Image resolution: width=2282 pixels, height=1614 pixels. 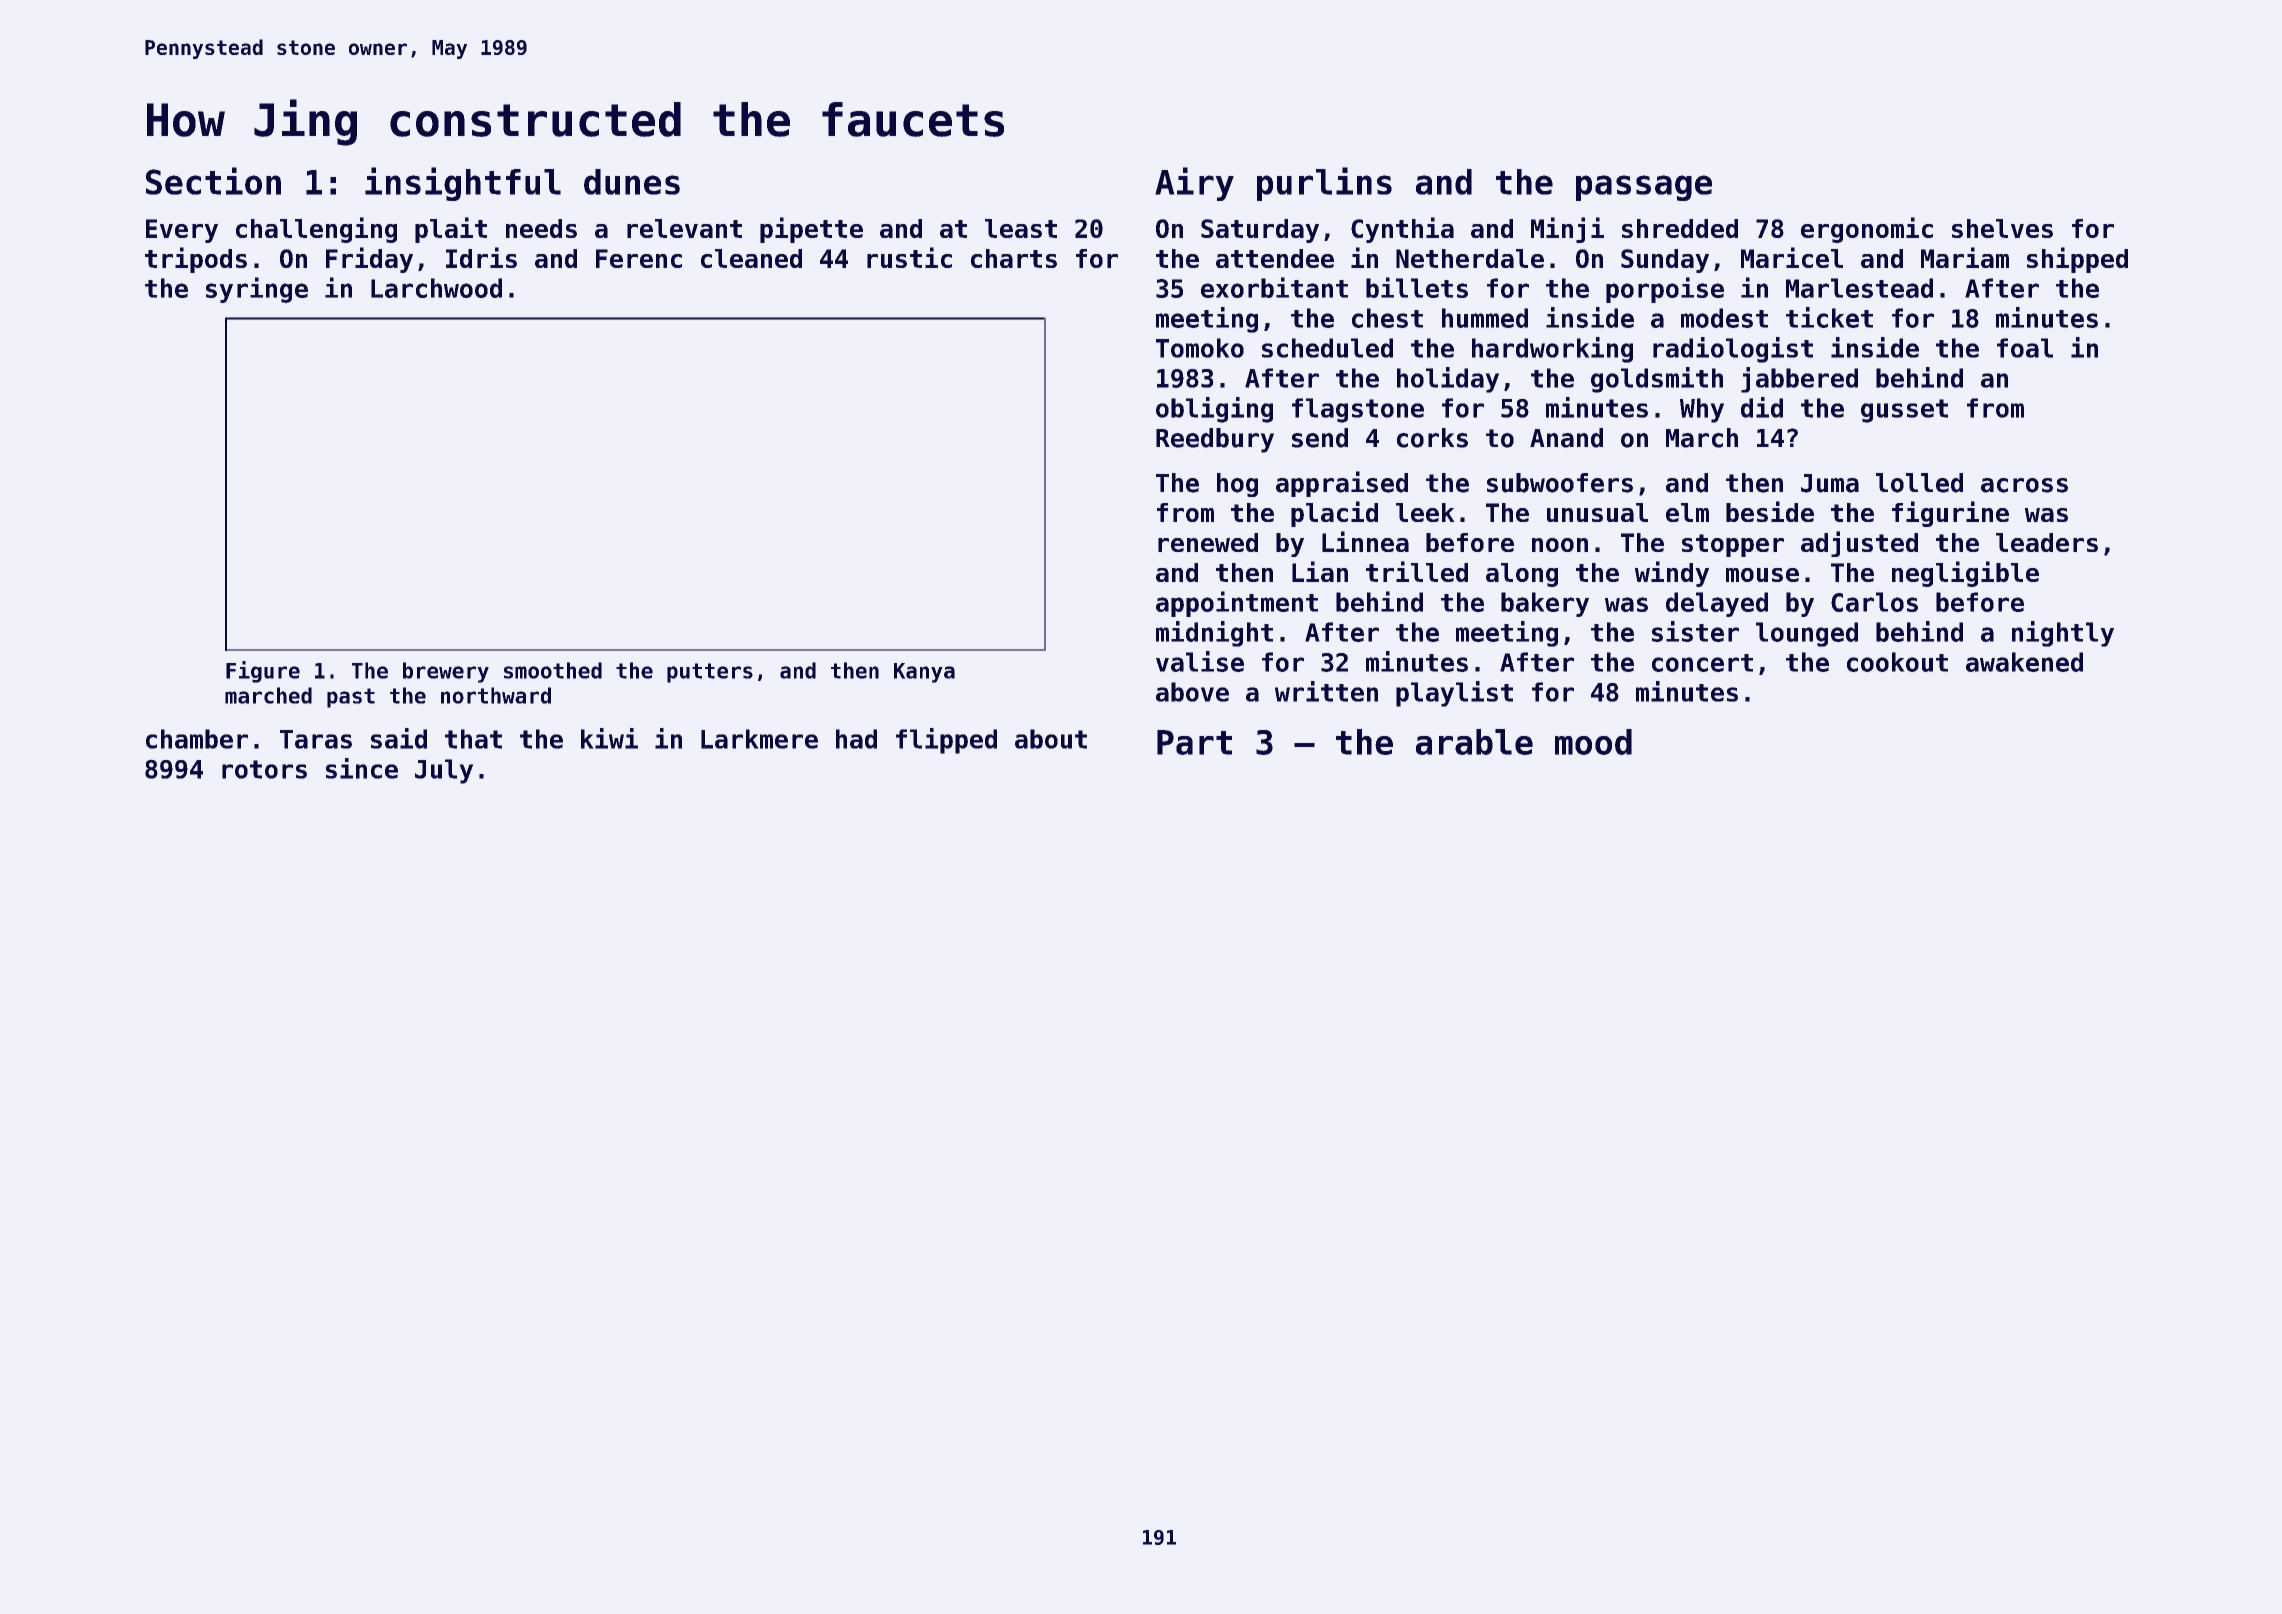 I want to click on appointment, so click(x=1237, y=604).
